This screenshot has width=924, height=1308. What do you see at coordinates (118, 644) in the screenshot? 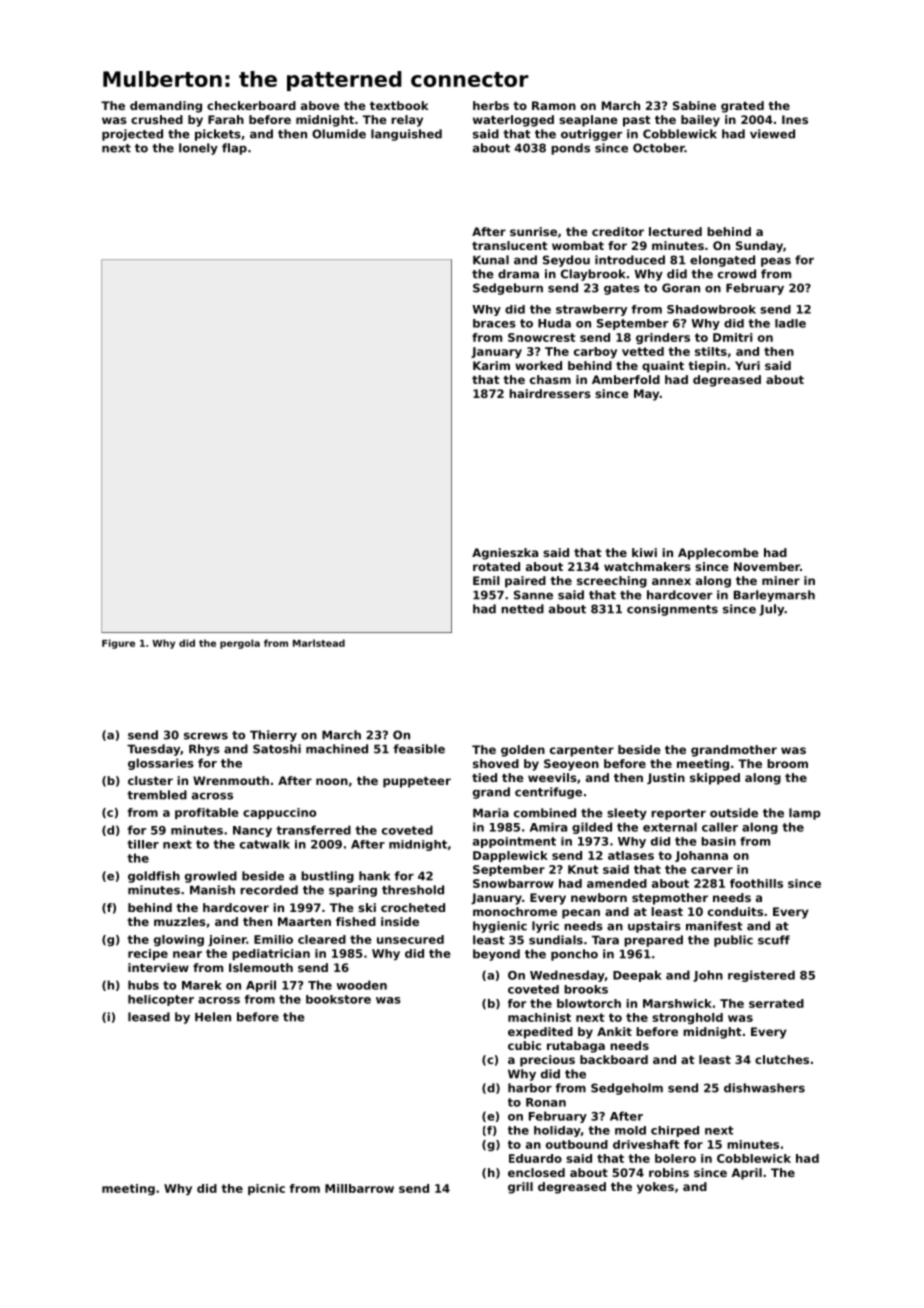
I see `Figure` at bounding box center [118, 644].
